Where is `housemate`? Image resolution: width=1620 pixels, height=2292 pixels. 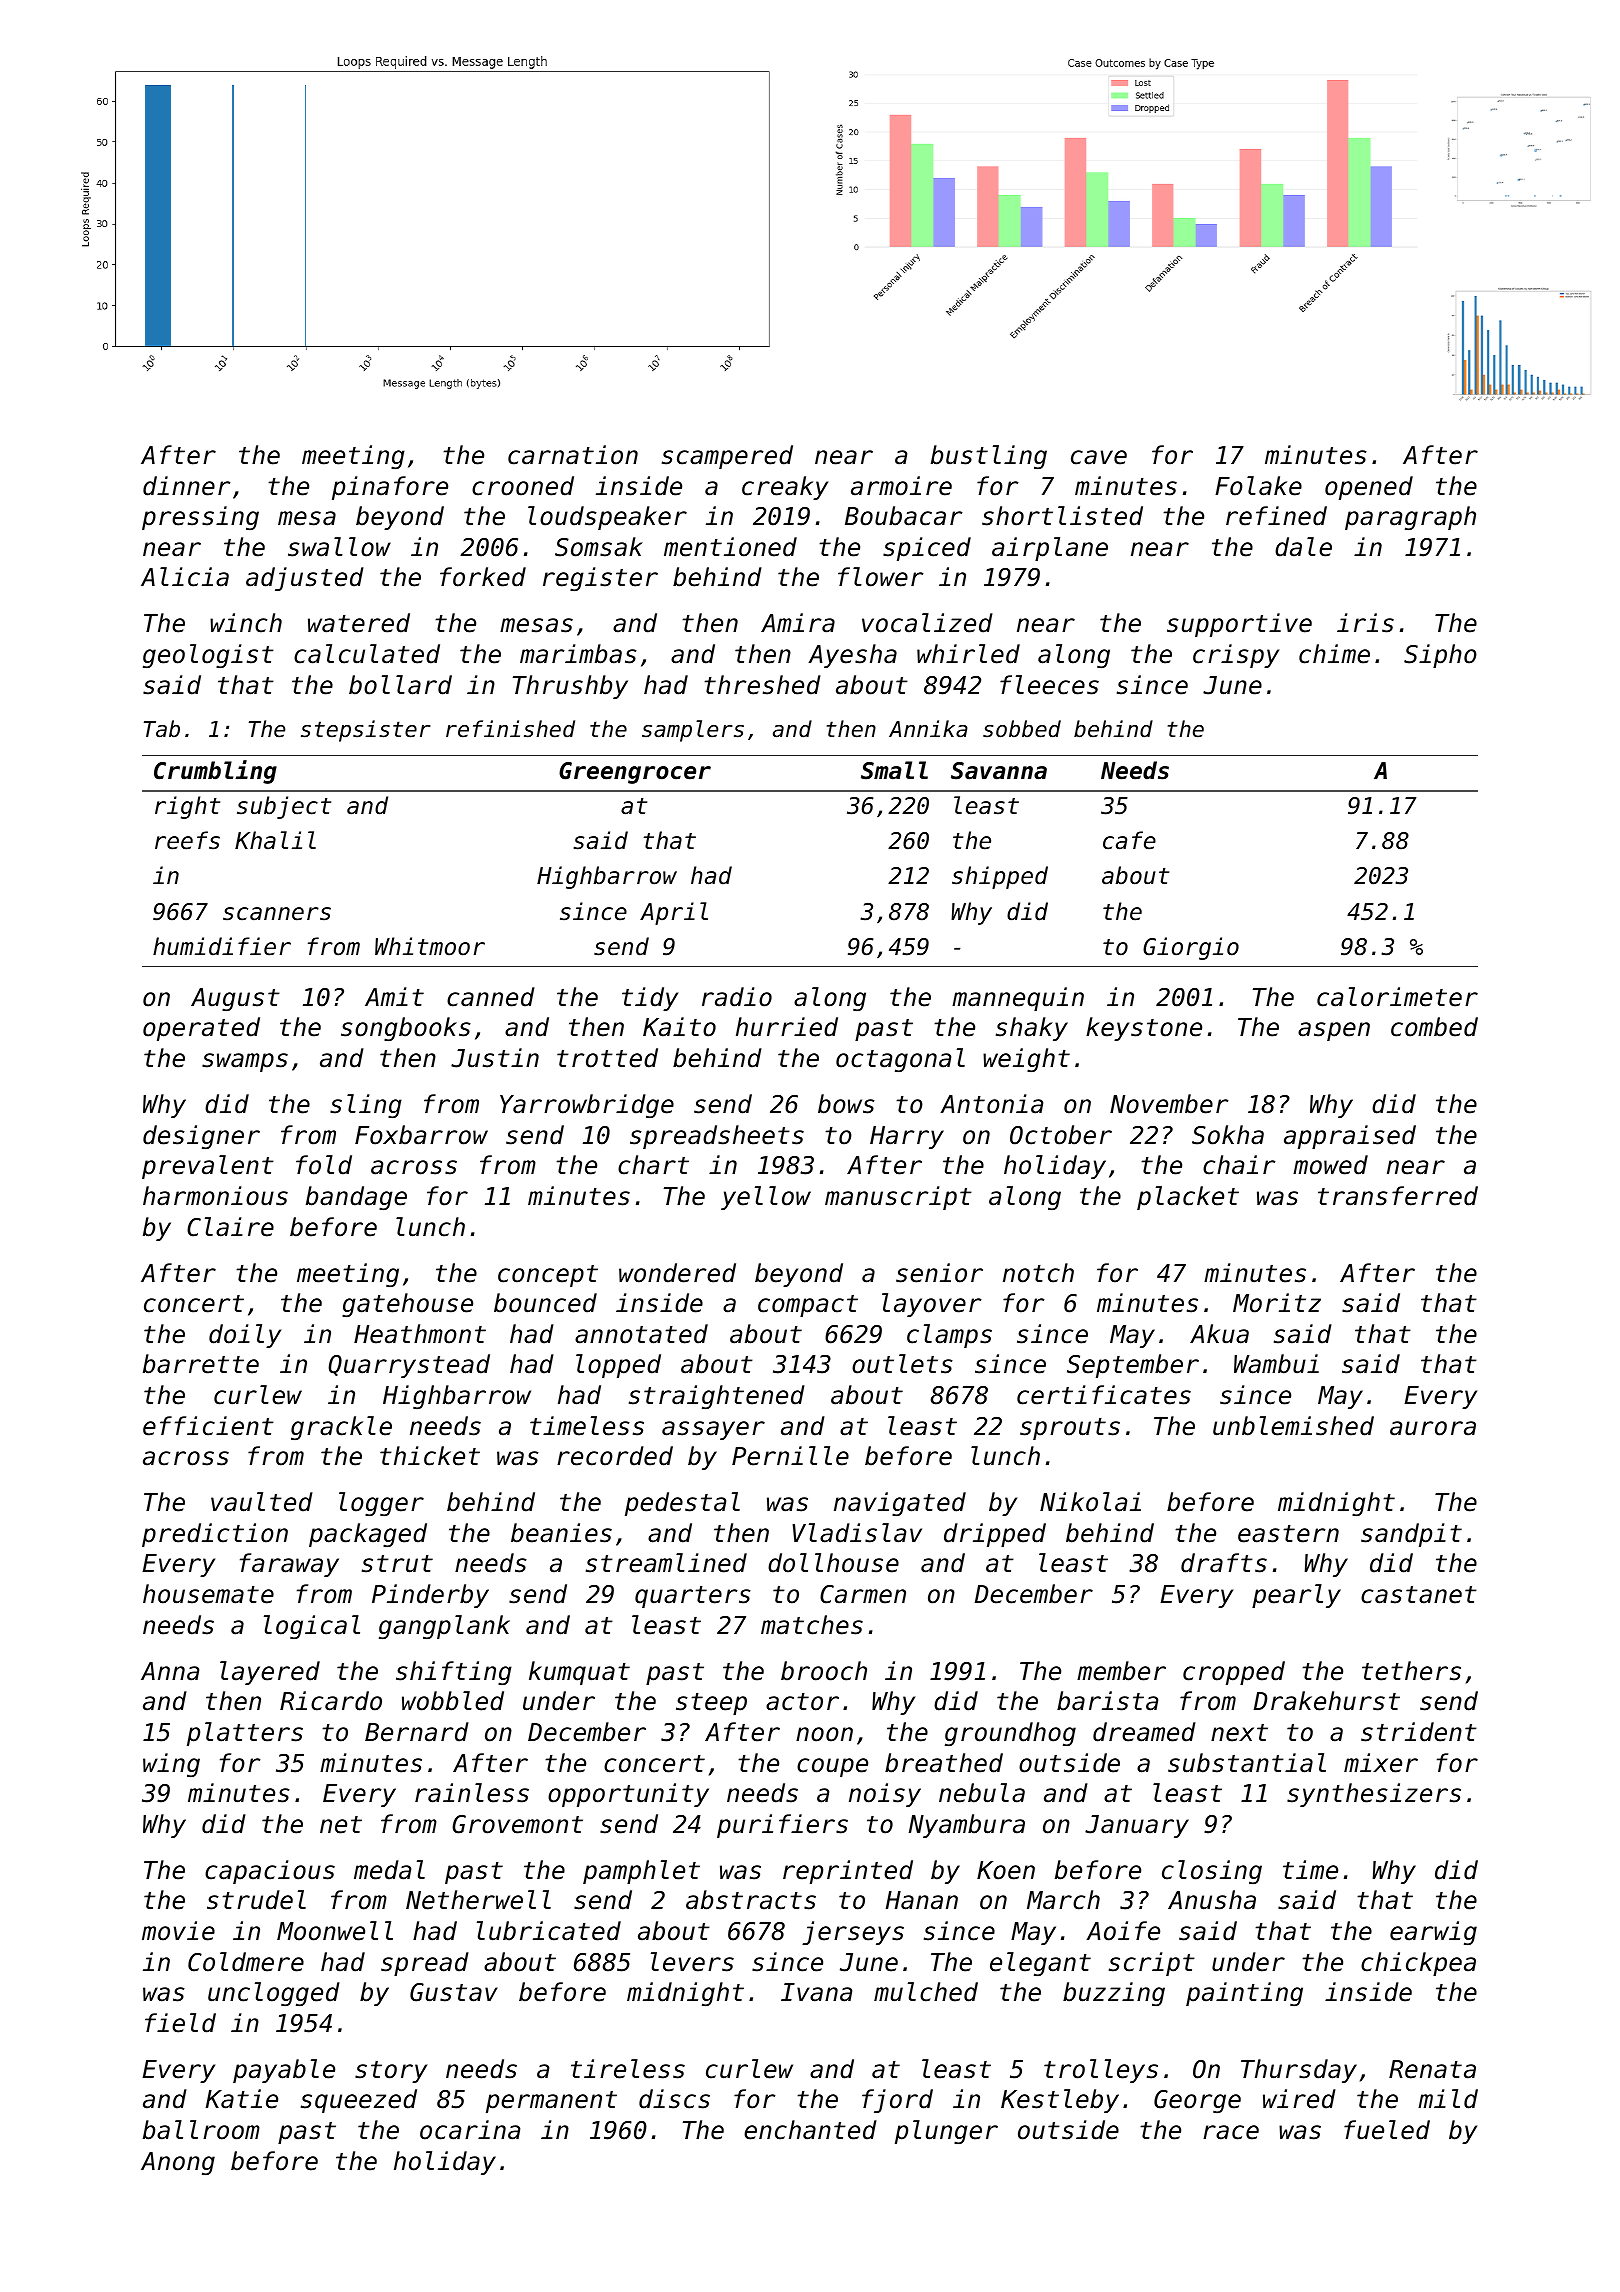
housemate is located at coordinates (208, 1594).
